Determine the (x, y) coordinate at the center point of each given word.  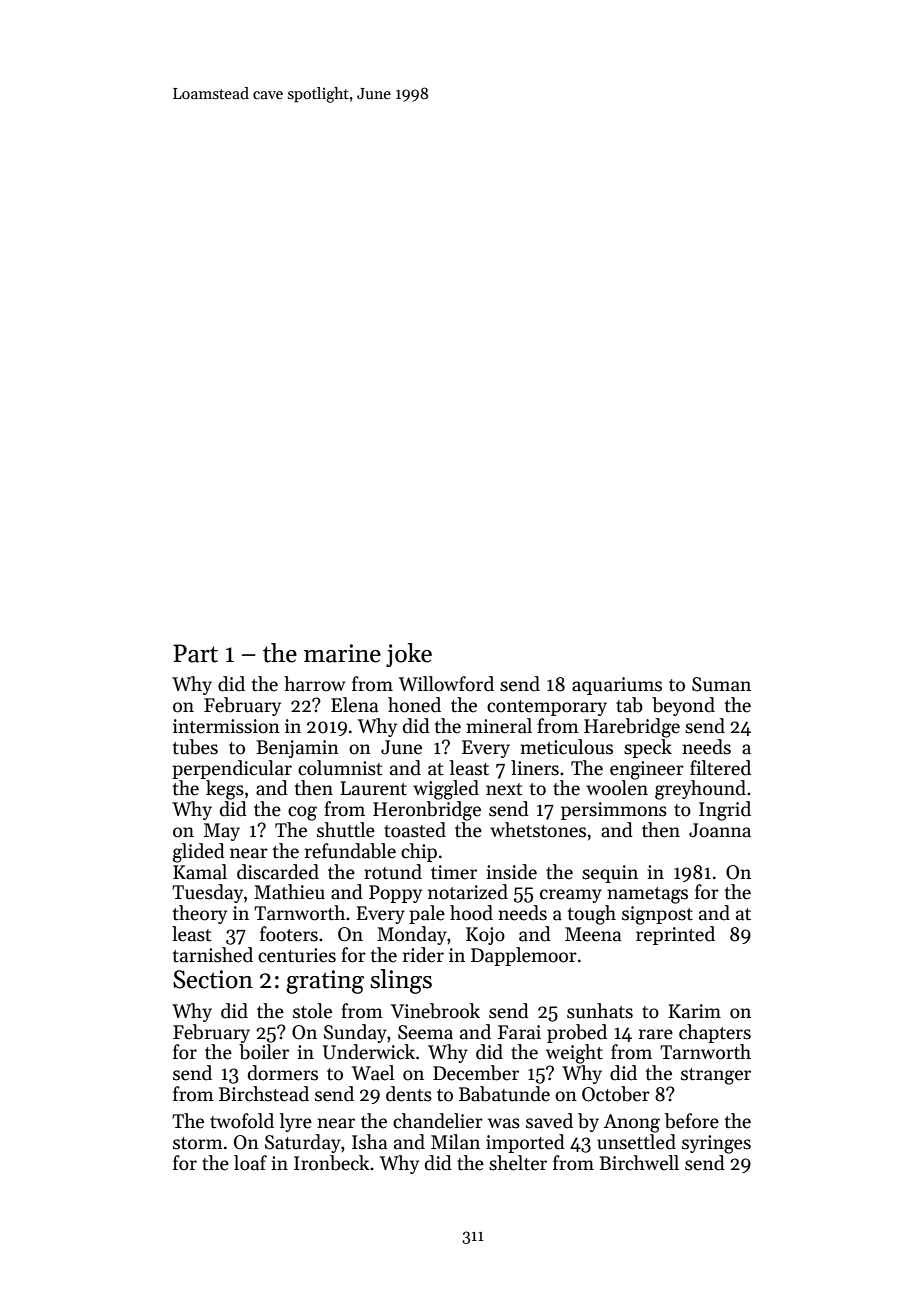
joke (409, 655)
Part (195, 653)
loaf (250, 1163)
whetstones (538, 830)
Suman (721, 684)
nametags (647, 895)
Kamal (200, 872)
